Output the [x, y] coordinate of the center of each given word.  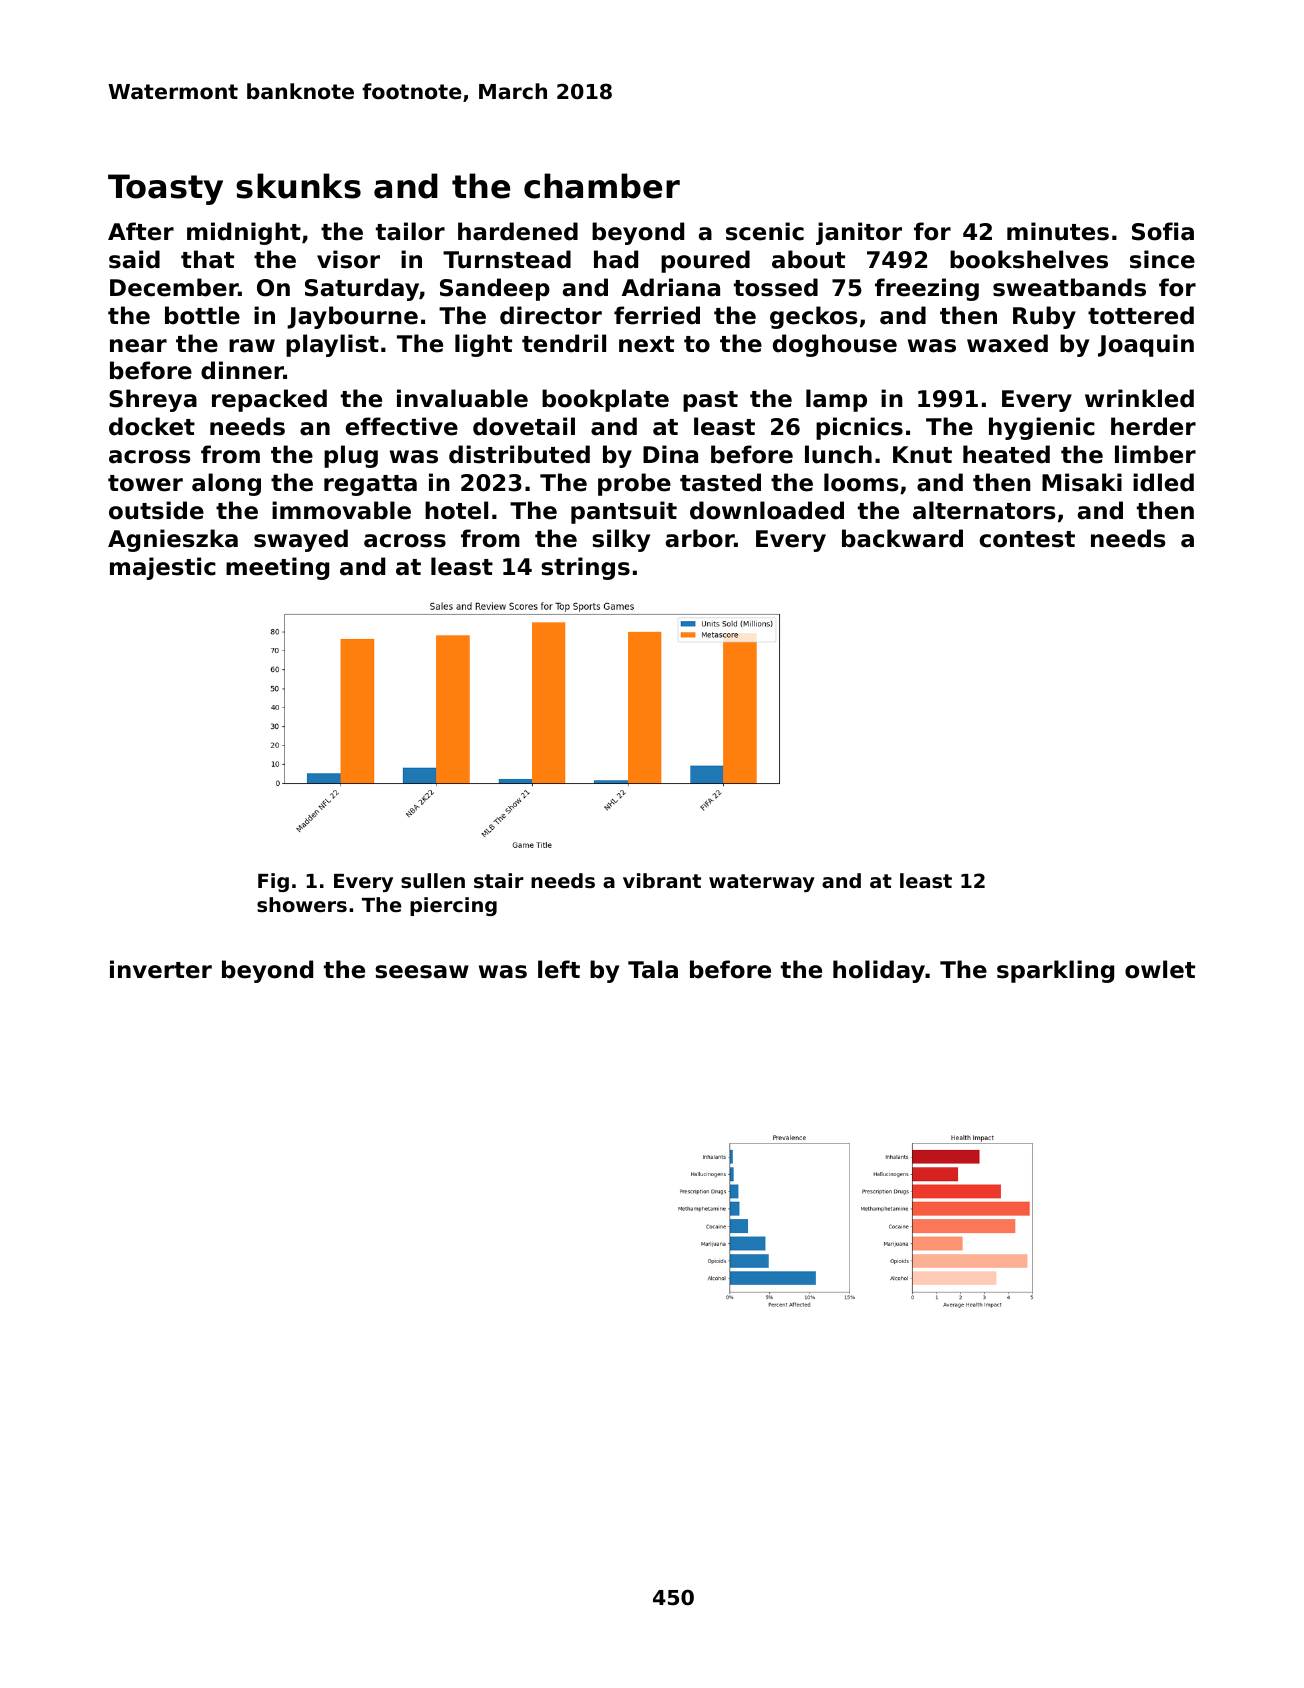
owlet [1160, 969]
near [138, 346]
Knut [922, 455]
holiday [879, 971]
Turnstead [507, 259]
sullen [433, 881]
